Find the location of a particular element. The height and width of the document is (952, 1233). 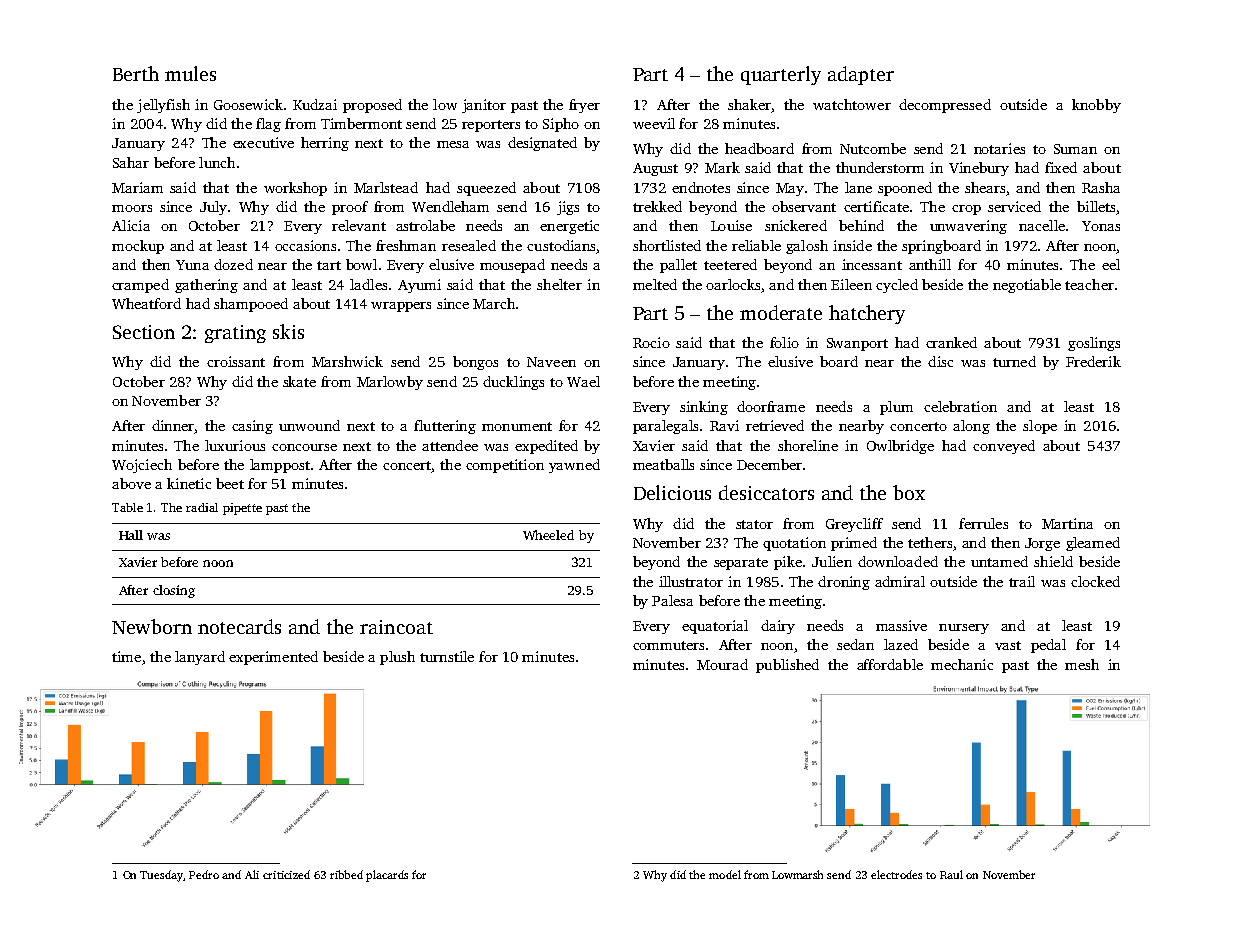

proposed is located at coordinates (372, 106).
